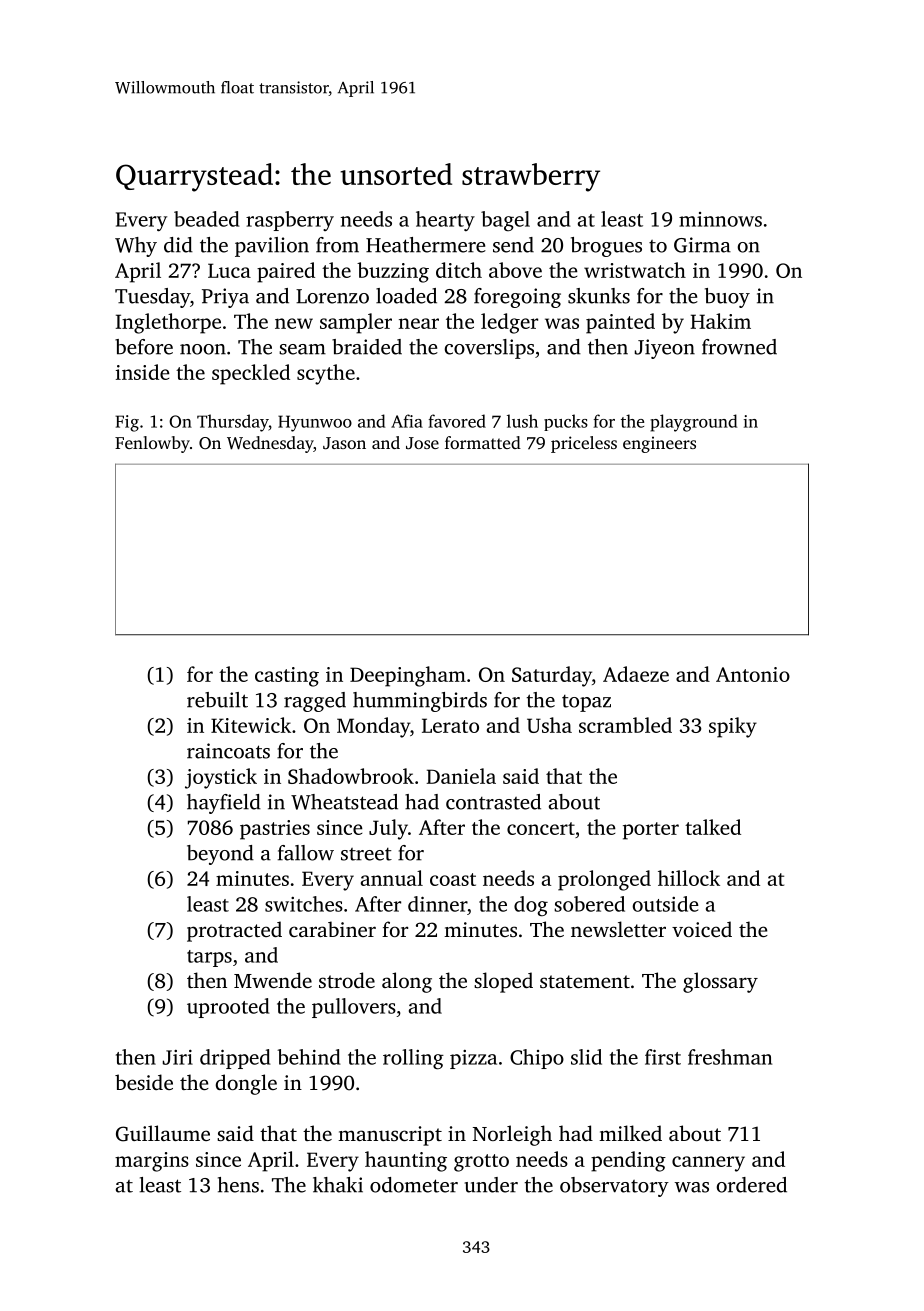 The image size is (924, 1311). I want to click on pucks, so click(566, 422).
